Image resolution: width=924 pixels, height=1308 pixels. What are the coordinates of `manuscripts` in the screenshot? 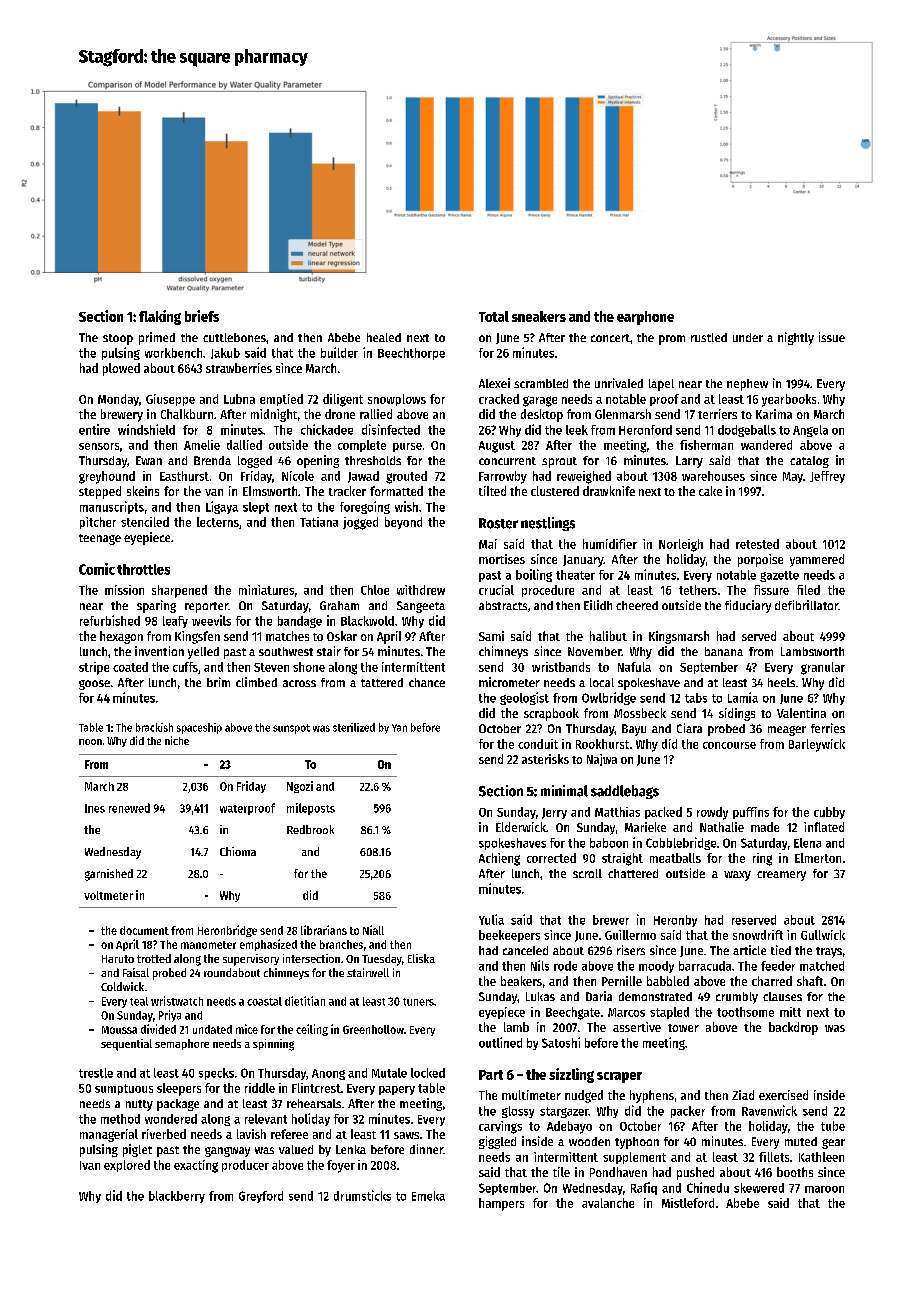 It's located at (112, 507).
